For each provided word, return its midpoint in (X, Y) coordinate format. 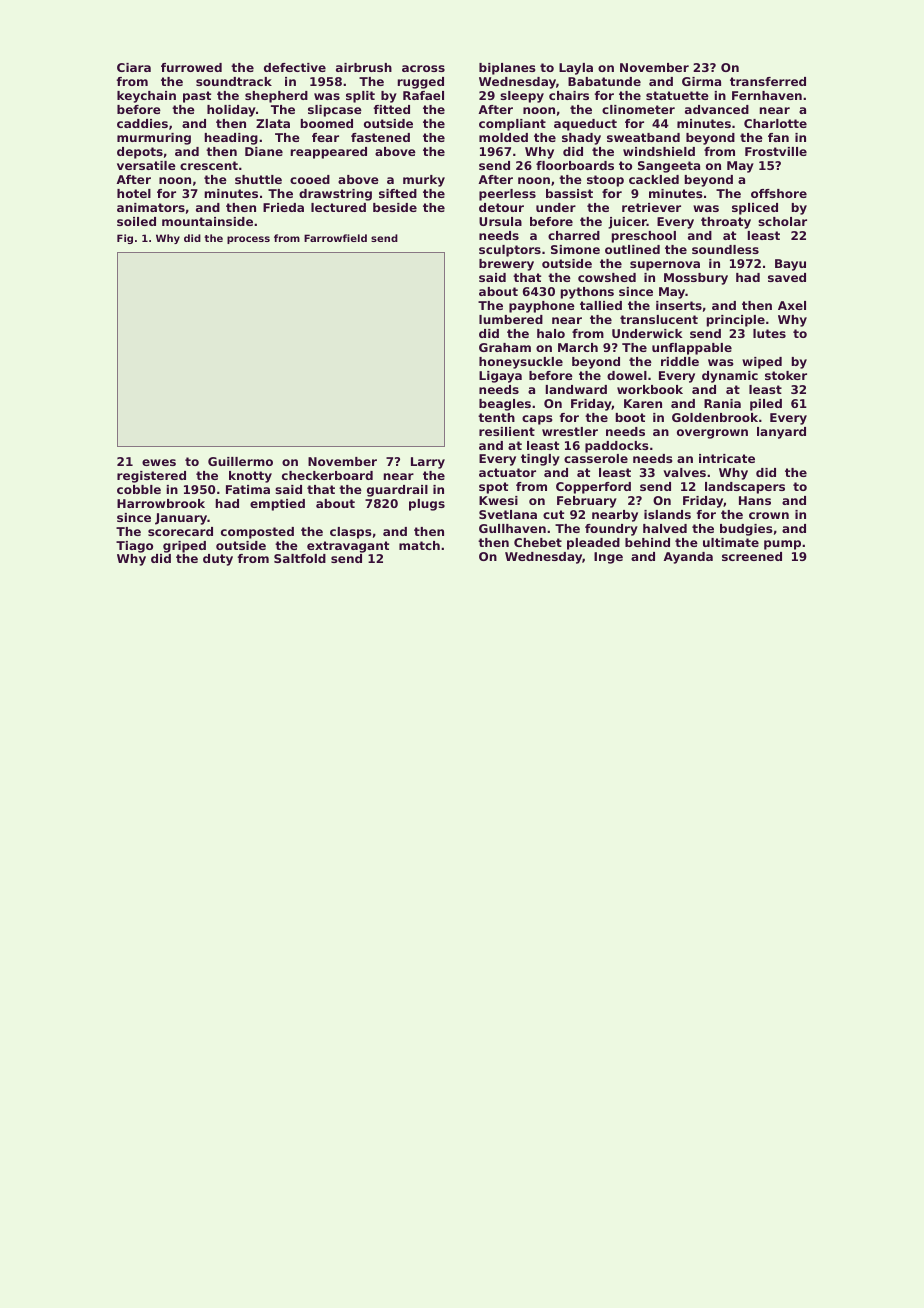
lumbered (511, 319)
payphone (542, 307)
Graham (505, 347)
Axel (792, 305)
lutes (769, 333)
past (197, 97)
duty (218, 560)
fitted (392, 109)
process (248, 240)
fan (778, 137)
